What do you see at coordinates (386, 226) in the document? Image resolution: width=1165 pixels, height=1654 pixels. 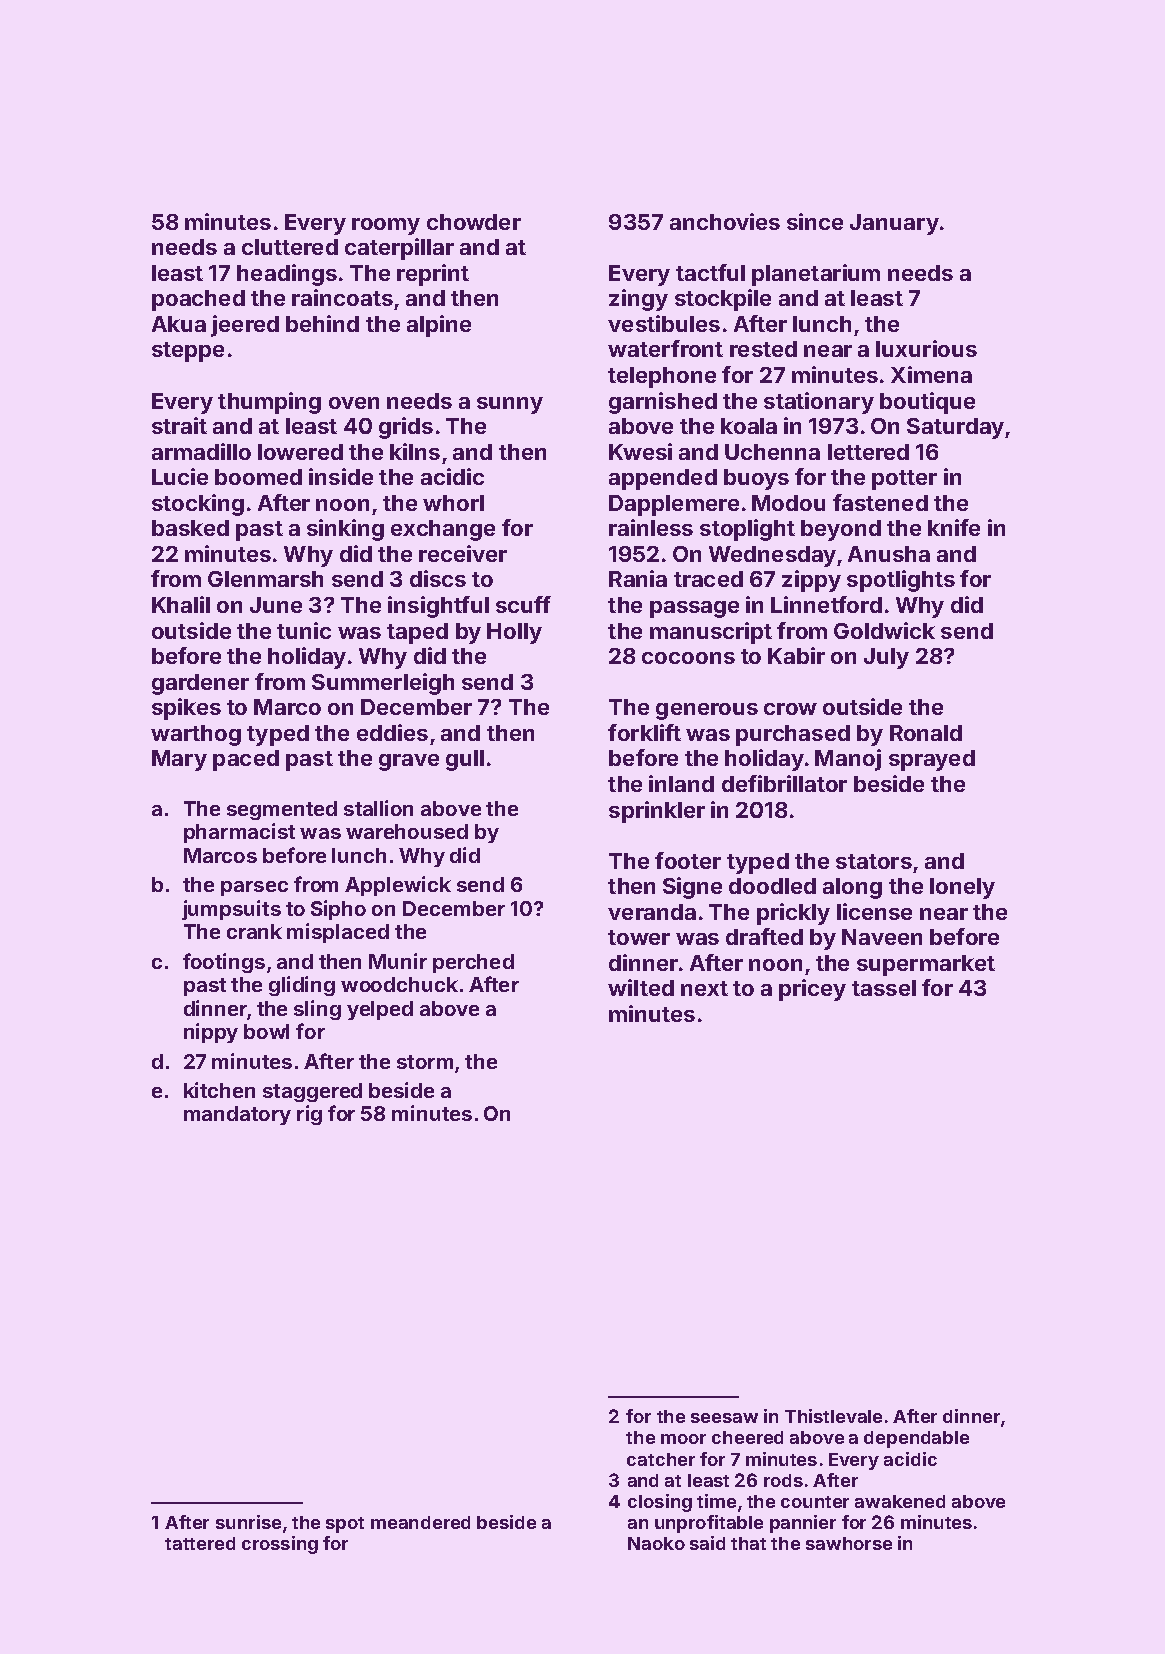 I see `roomy` at bounding box center [386, 226].
